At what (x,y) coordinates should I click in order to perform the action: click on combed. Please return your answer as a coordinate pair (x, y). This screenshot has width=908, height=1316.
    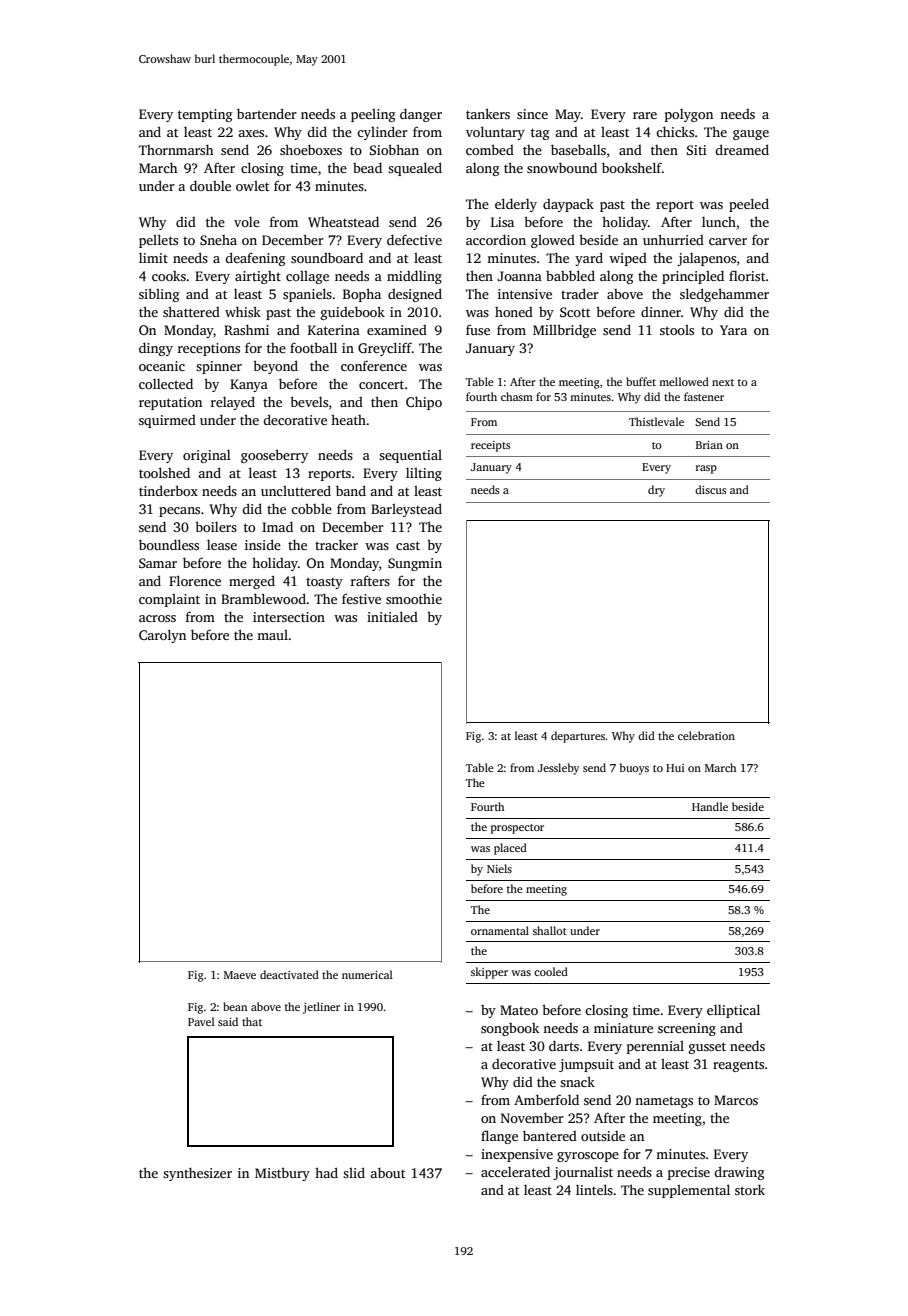
    Looking at the image, I should click on (490, 149).
